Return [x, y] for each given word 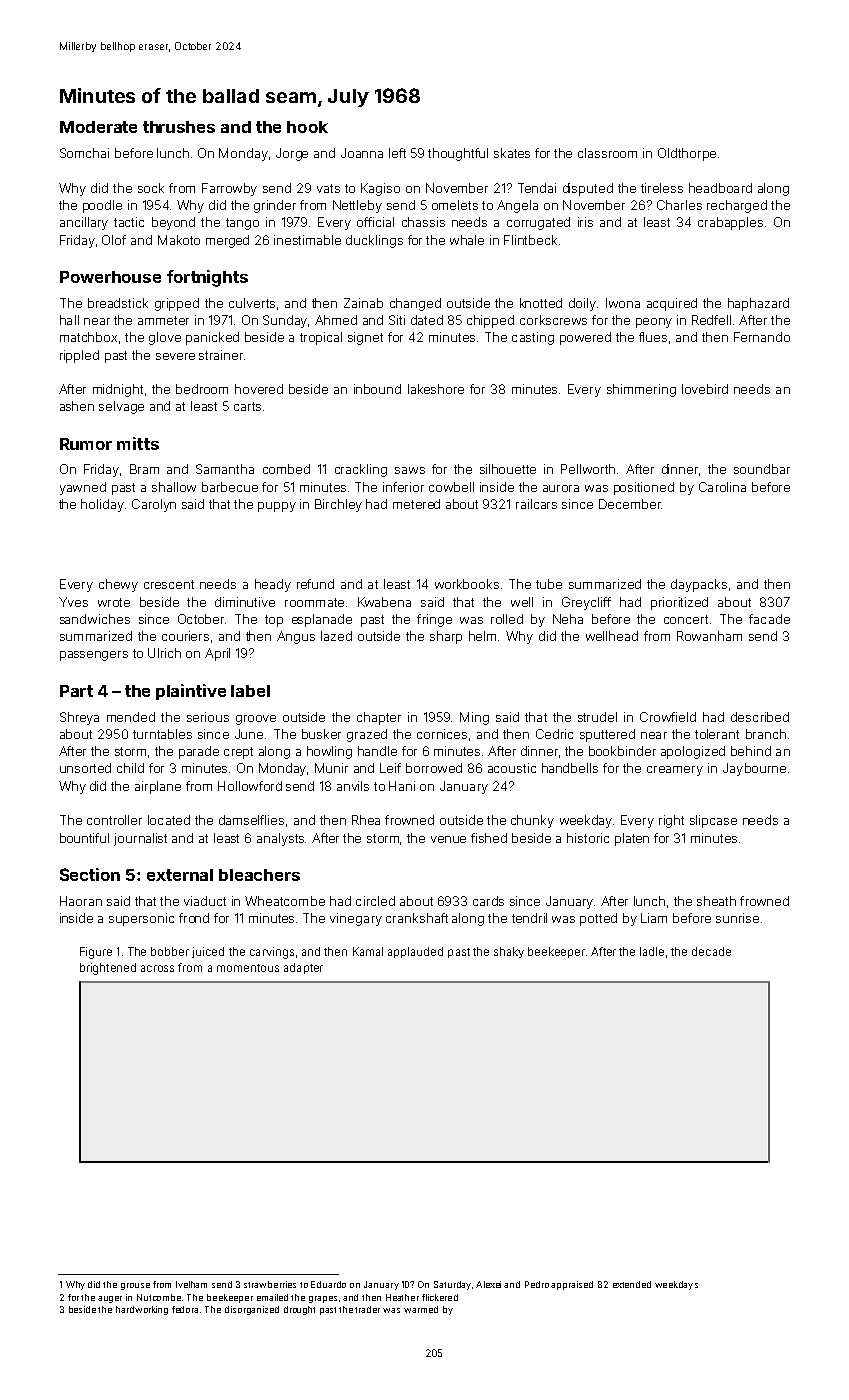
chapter [379, 718]
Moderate [98, 127]
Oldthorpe [687, 154]
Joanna [362, 153]
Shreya [79, 718]
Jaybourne [754, 769]
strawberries [270, 1284]
